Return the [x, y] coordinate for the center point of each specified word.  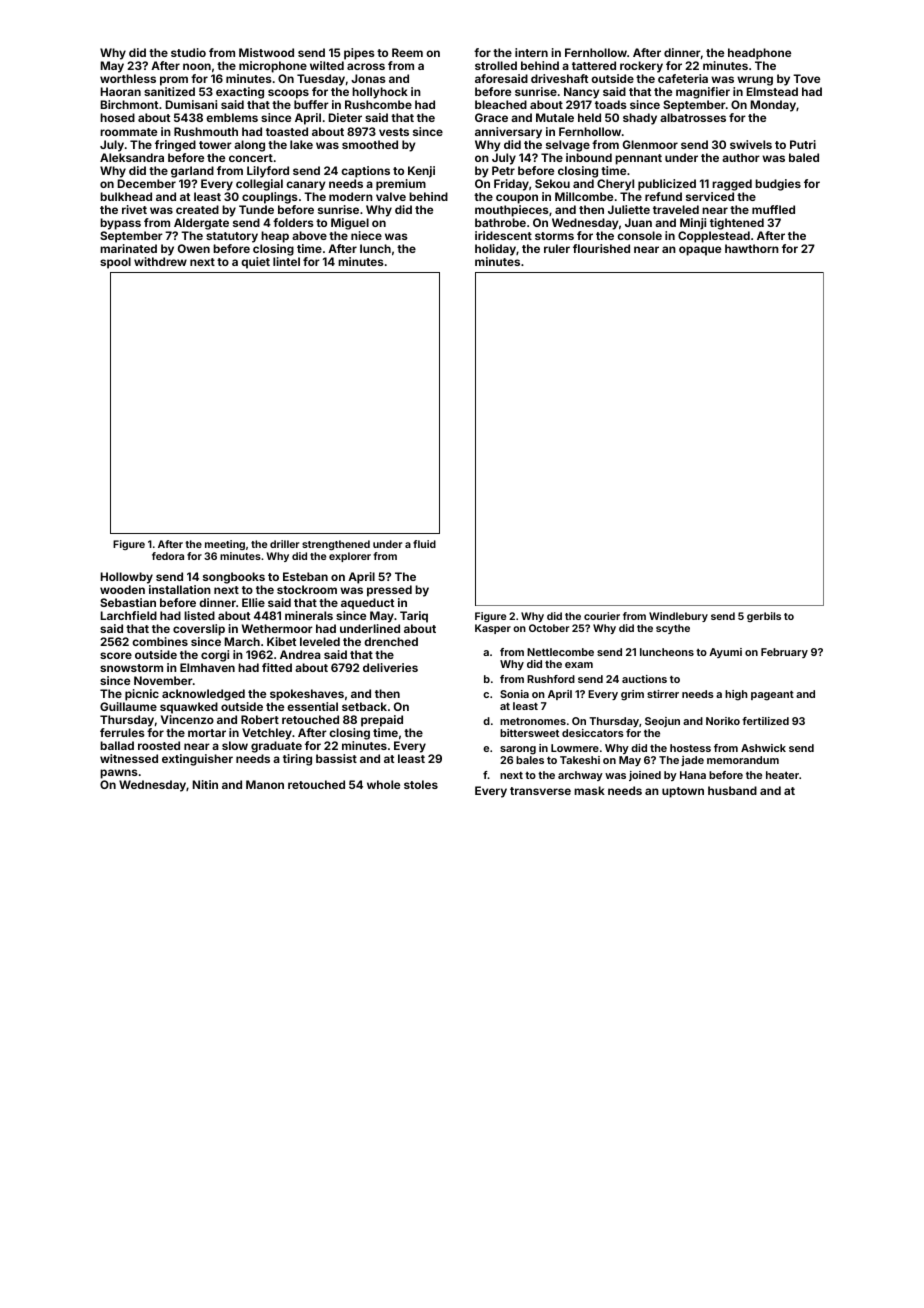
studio [188, 52]
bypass [120, 224]
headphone [759, 54]
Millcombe [584, 196]
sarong [518, 750]
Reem [407, 52]
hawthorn [752, 248]
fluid [424, 544]
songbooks [234, 578]
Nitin [205, 784]
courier [602, 616]
